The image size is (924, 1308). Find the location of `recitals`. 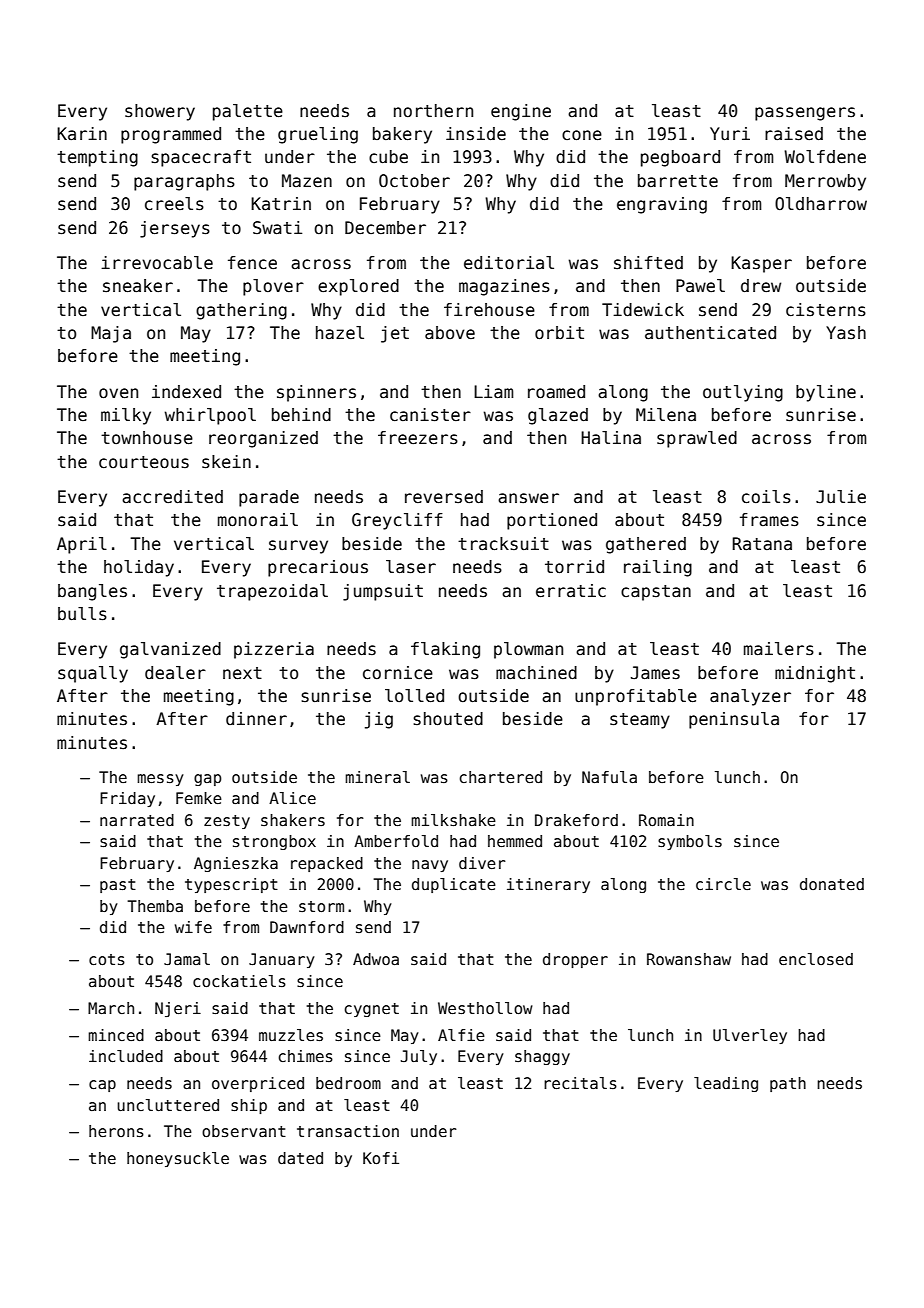

recitals is located at coordinates (580, 1083).
